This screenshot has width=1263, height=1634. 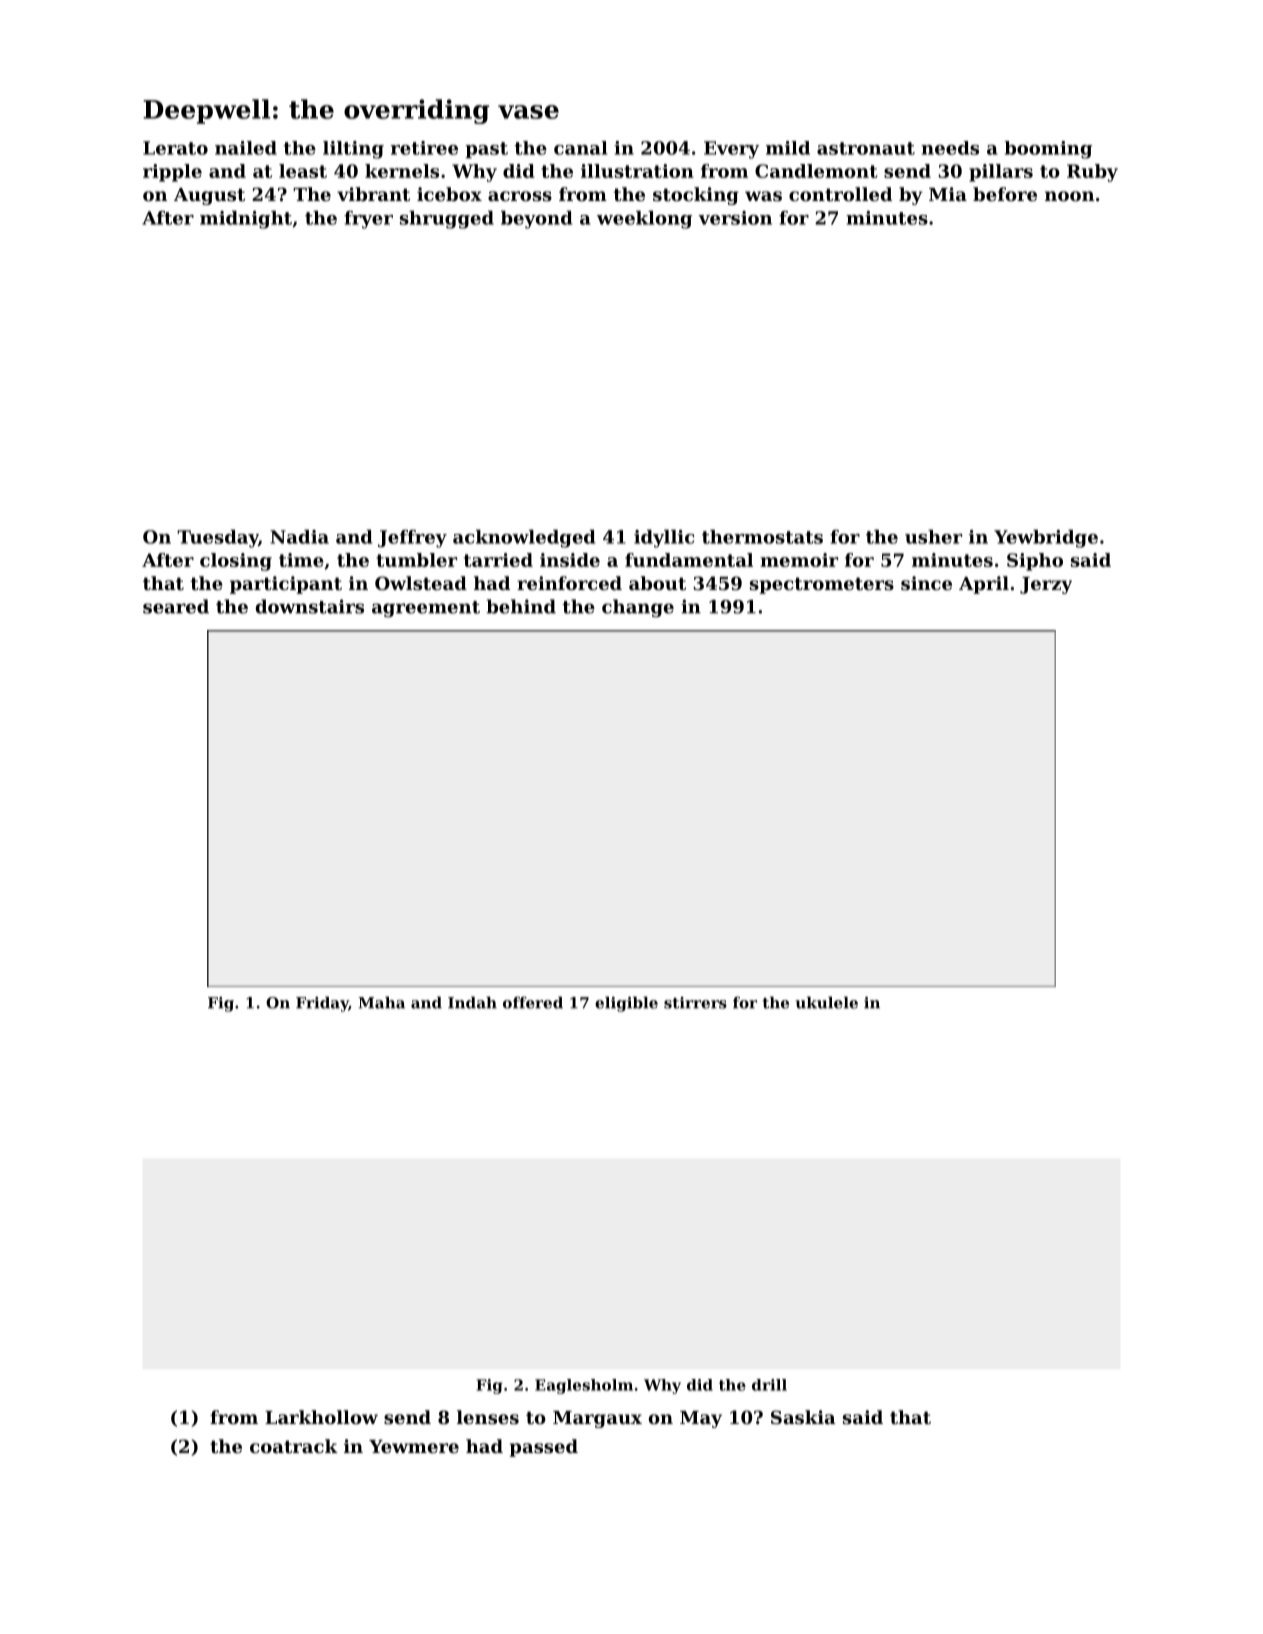 What do you see at coordinates (762, 537) in the screenshot?
I see `thermostats` at bounding box center [762, 537].
